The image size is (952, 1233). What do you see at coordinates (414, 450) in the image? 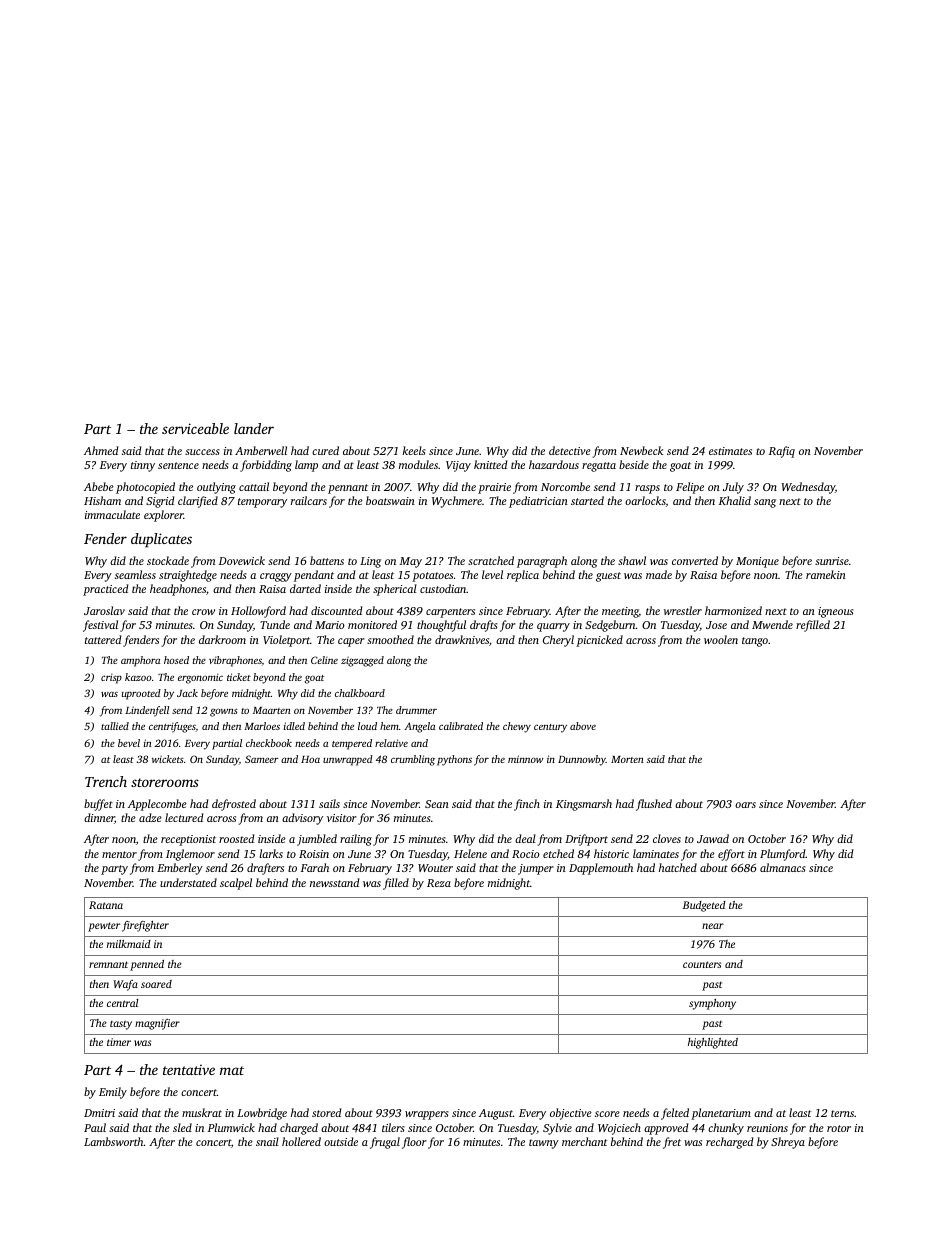
I see `keels` at bounding box center [414, 450].
